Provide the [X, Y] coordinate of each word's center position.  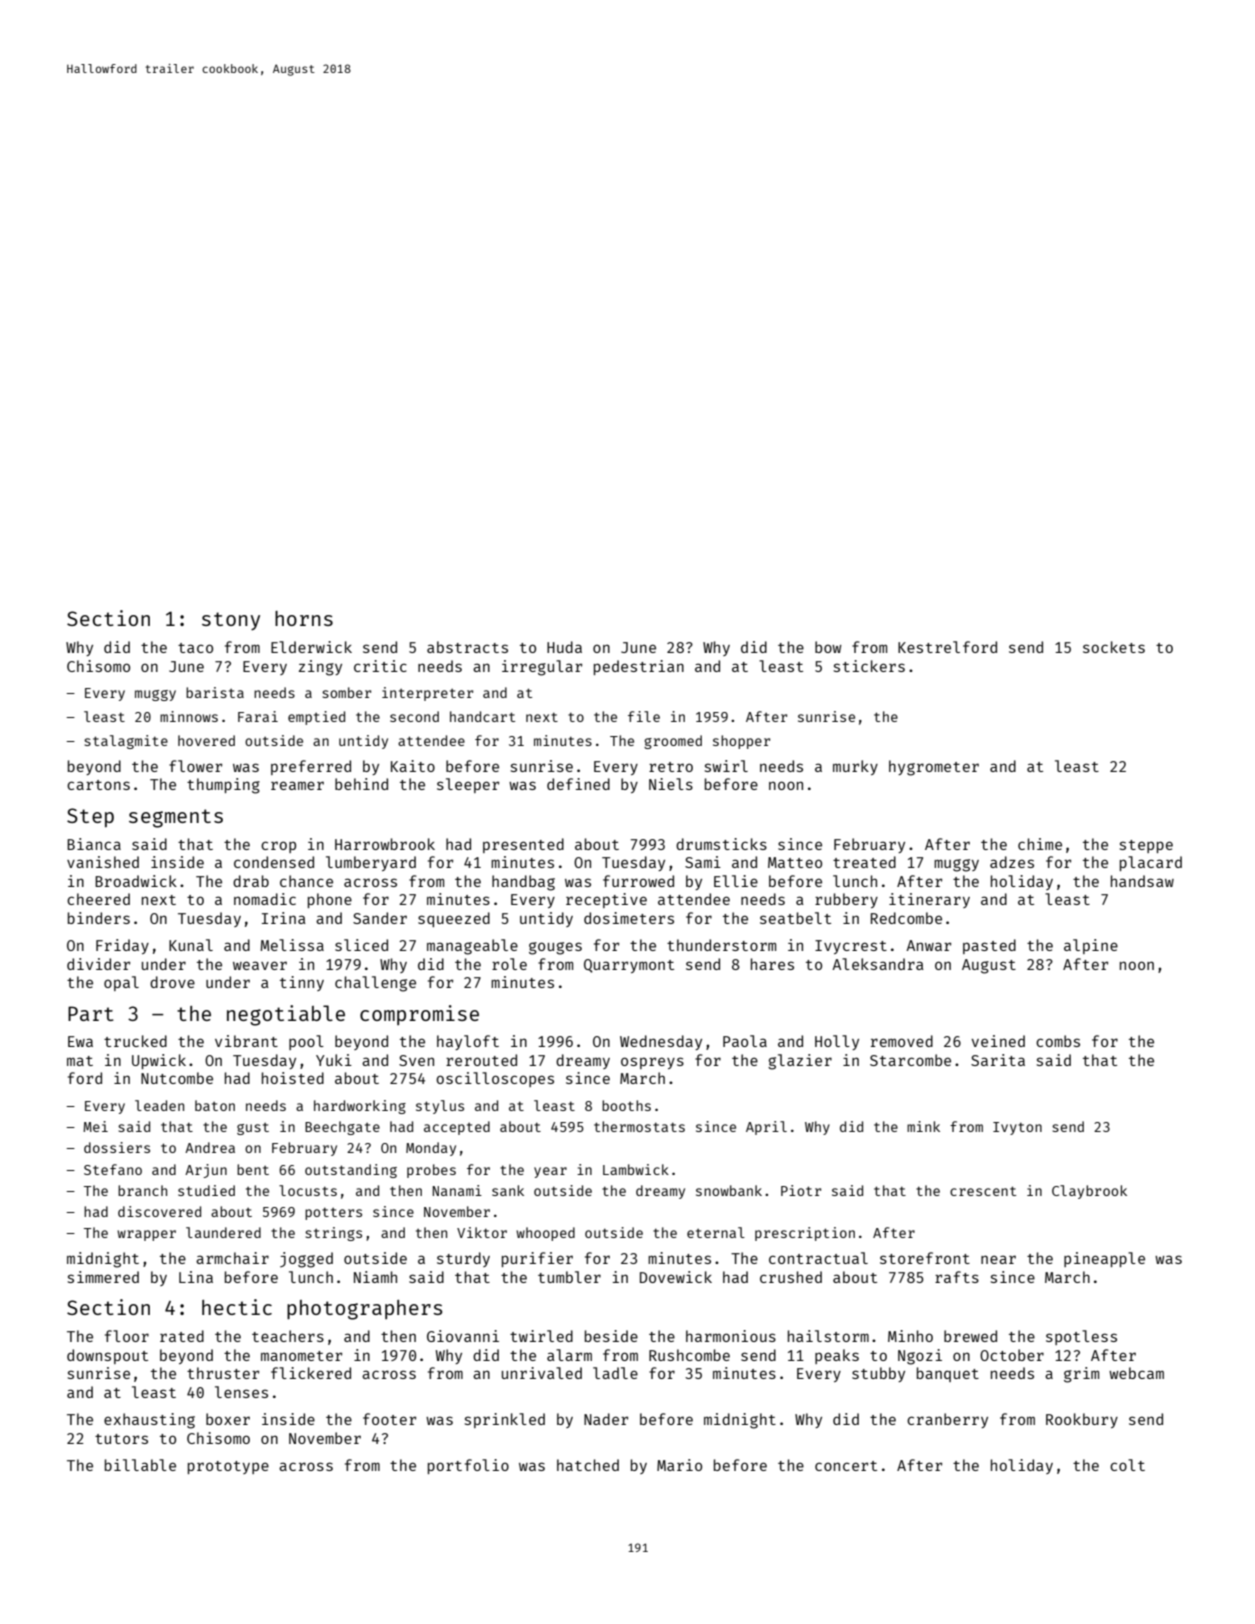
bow [828, 647]
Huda [564, 647]
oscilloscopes [495, 1079]
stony [231, 621]
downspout [107, 1356]
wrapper [146, 1235]
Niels [671, 784]
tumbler [569, 1277]
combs [1058, 1041]
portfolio [468, 1466]
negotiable [286, 1015]
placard [1151, 863]
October [1012, 1355]
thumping [223, 786]
